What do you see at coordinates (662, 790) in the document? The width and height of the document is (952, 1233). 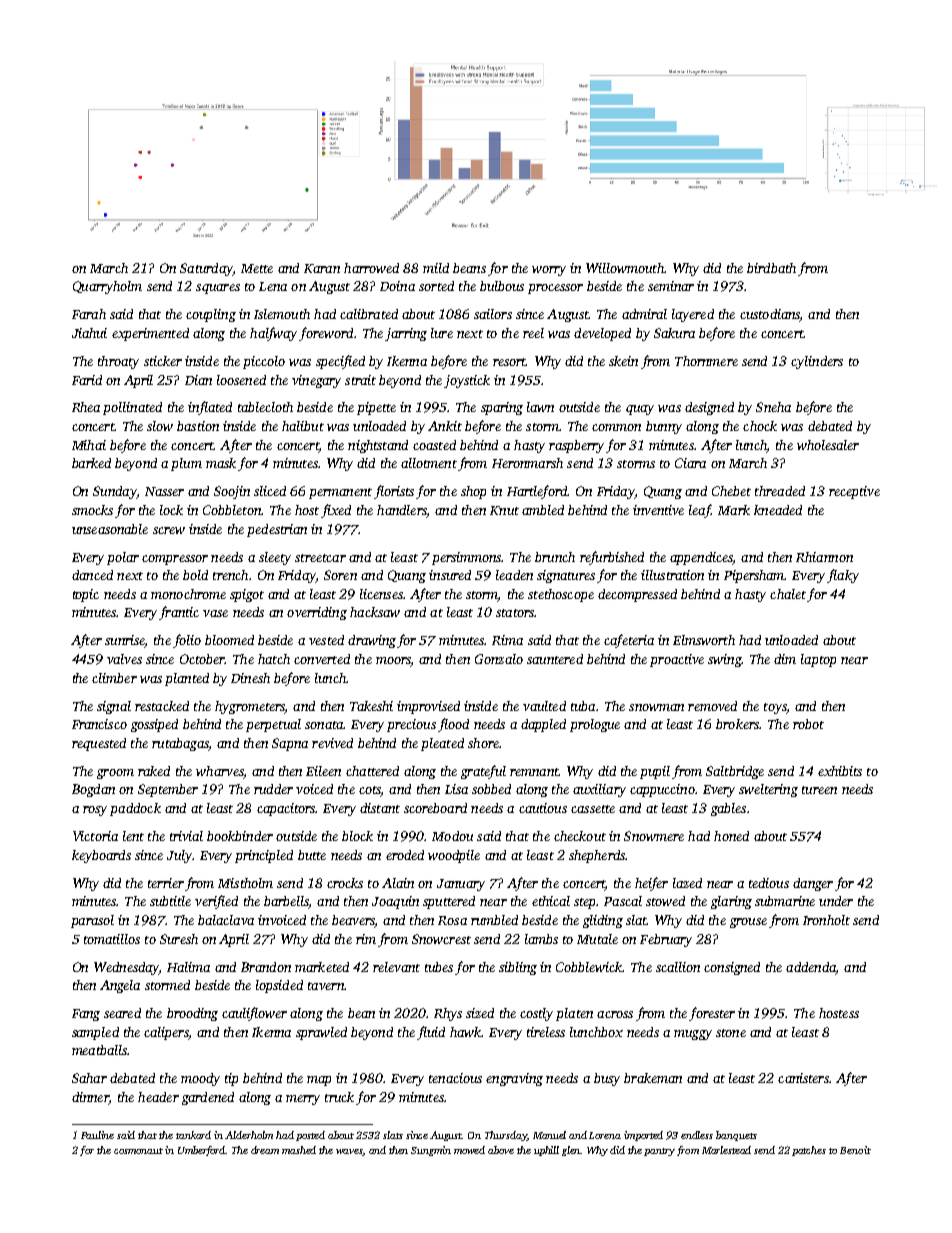 I see `cappuccino` at bounding box center [662, 790].
